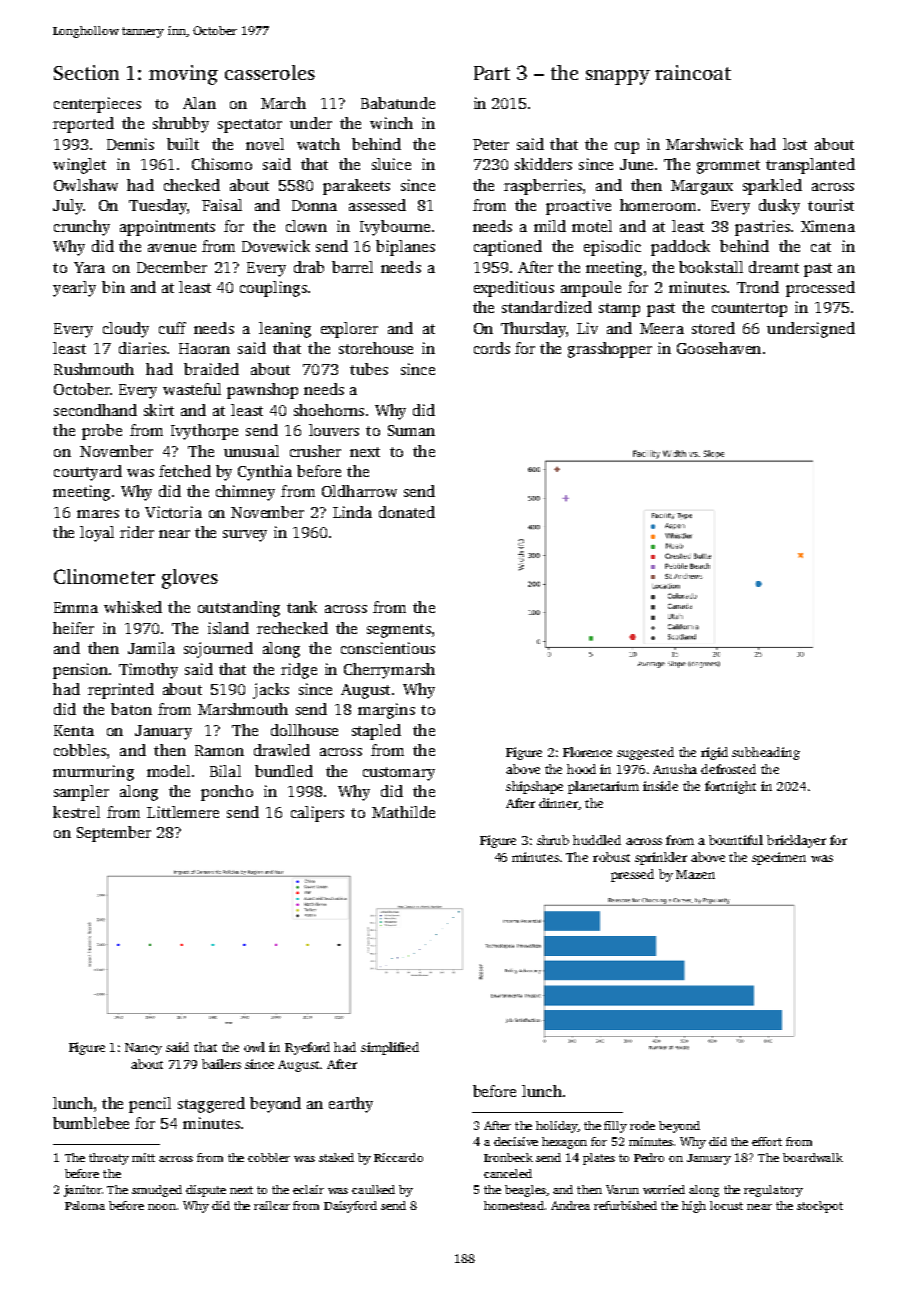 This screenshot has height=1316, width=908. What do you see at coordinates (407, 512) in the screenshot?
I see `donated` at bounding box center [407, 512].
